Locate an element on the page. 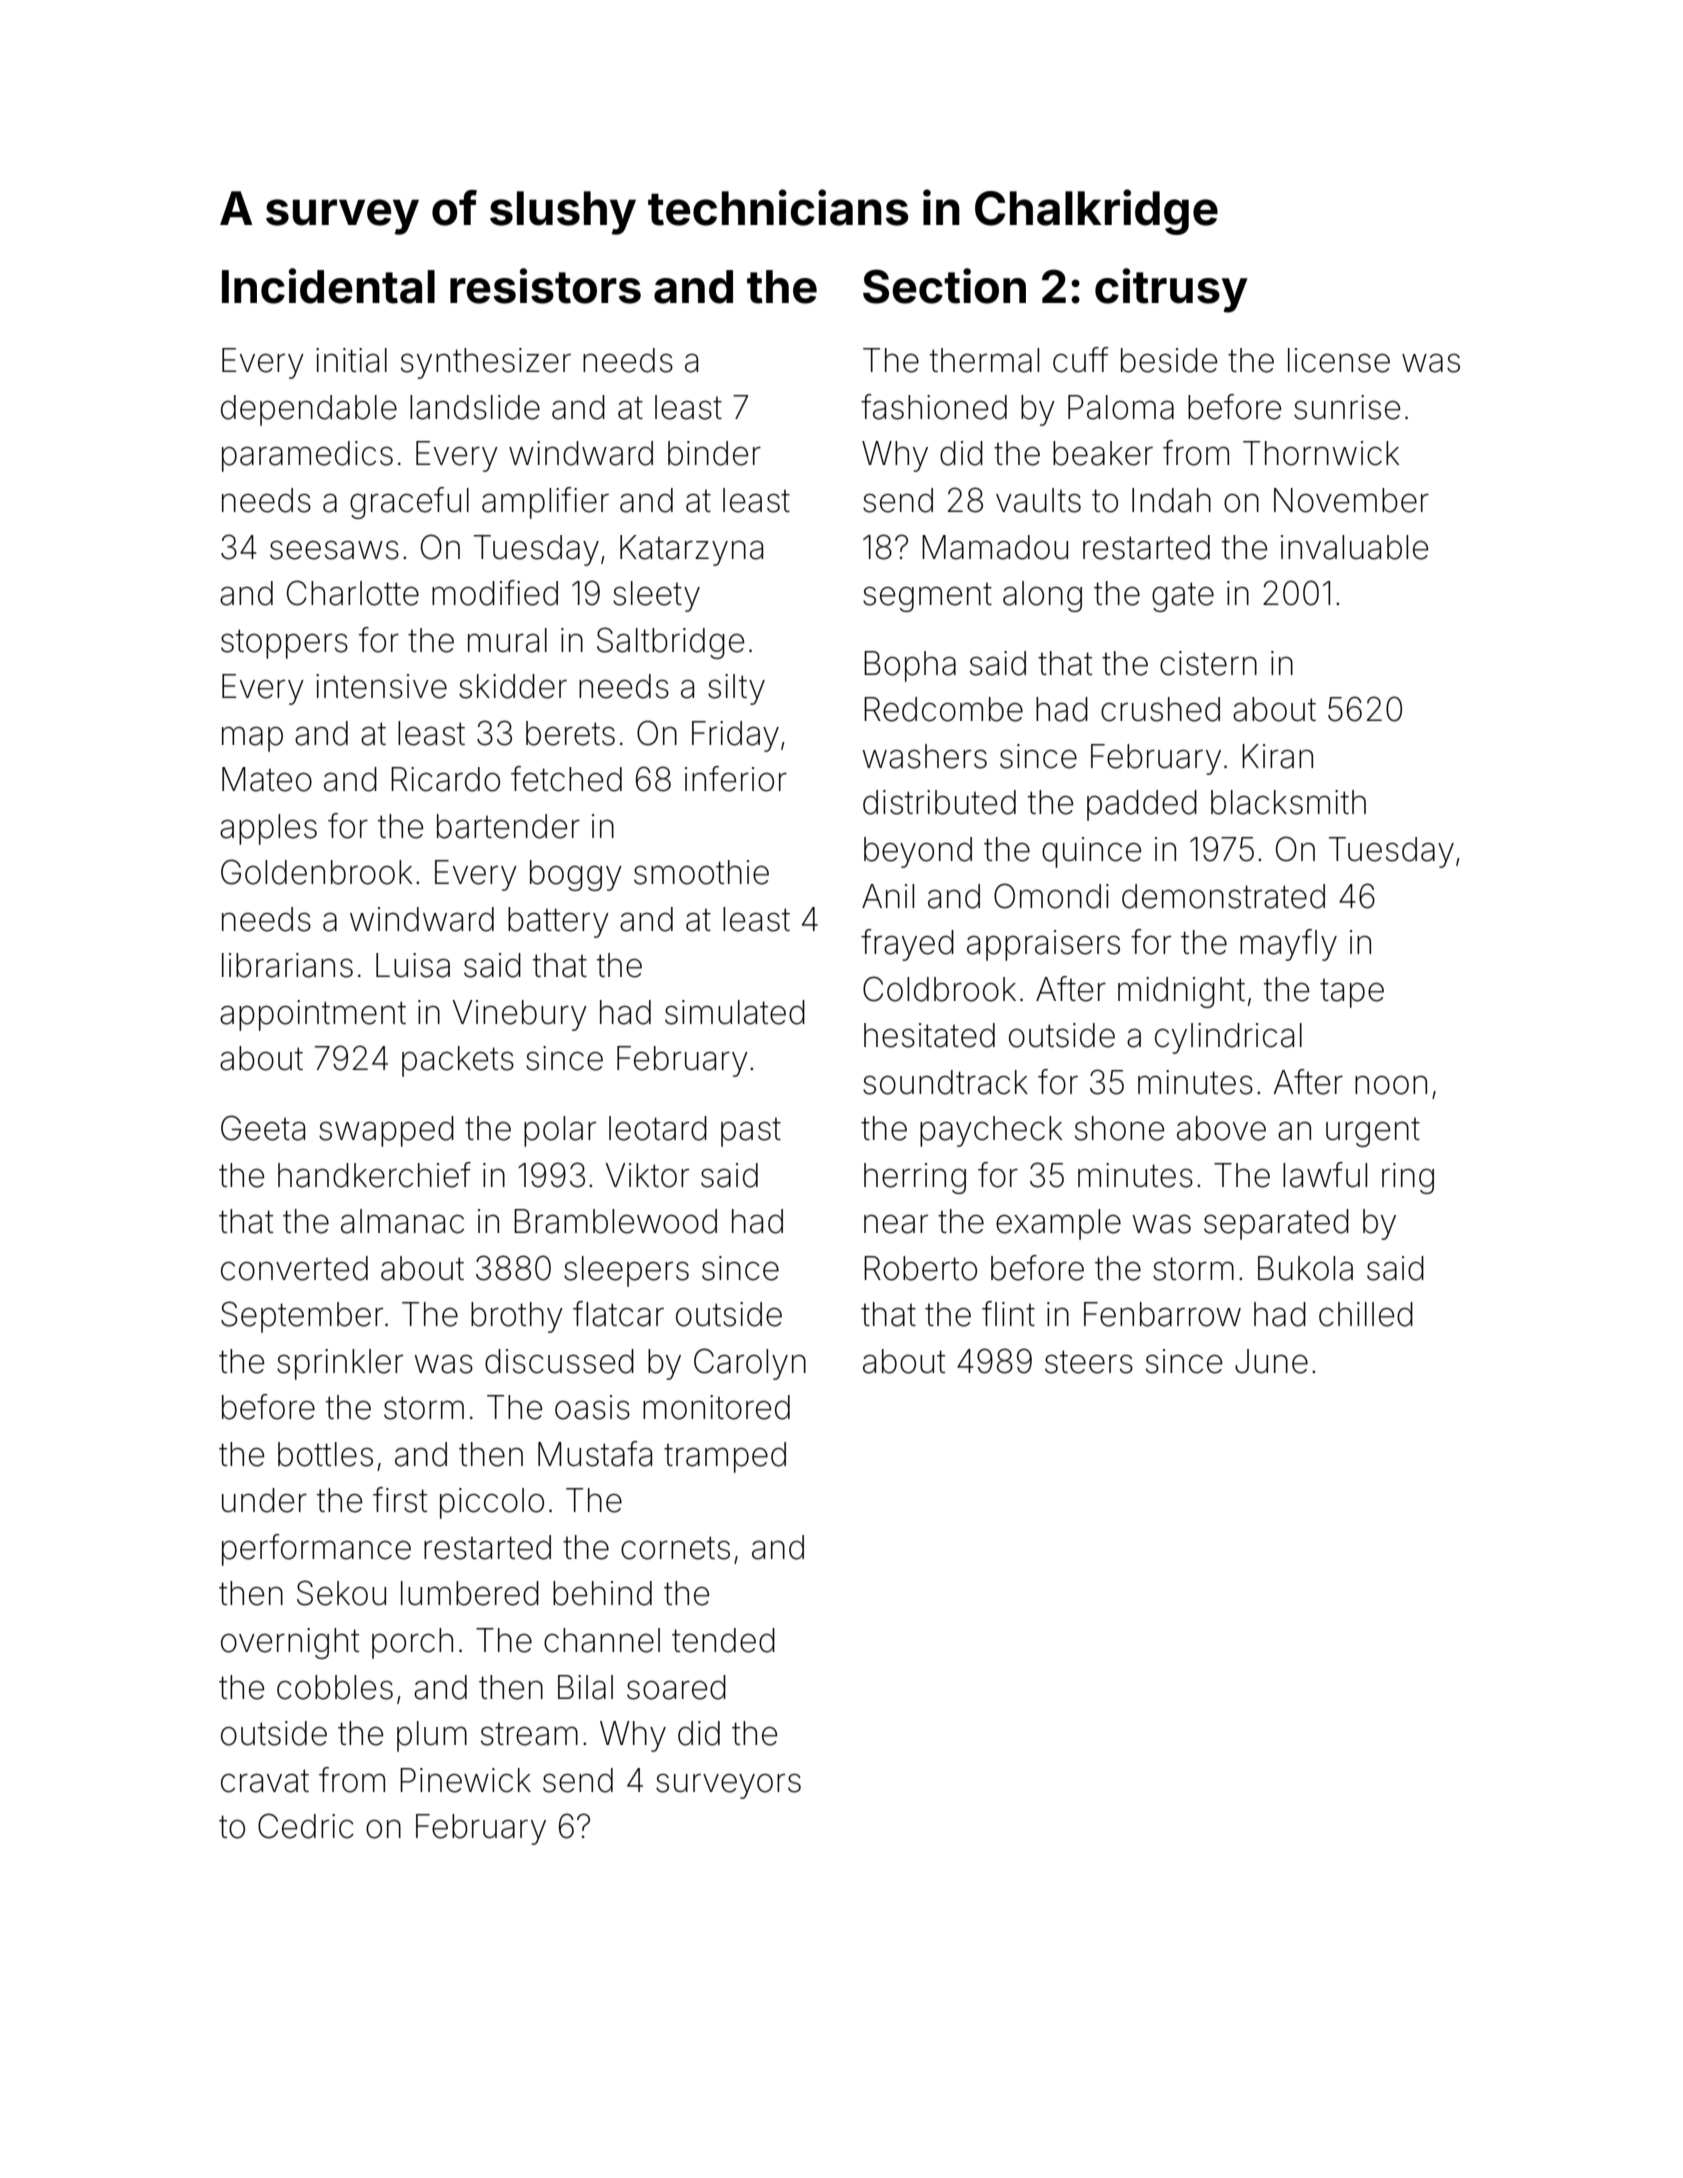 This image has width=1683, height=2178. June is located at coordinates (1271, 1361).
